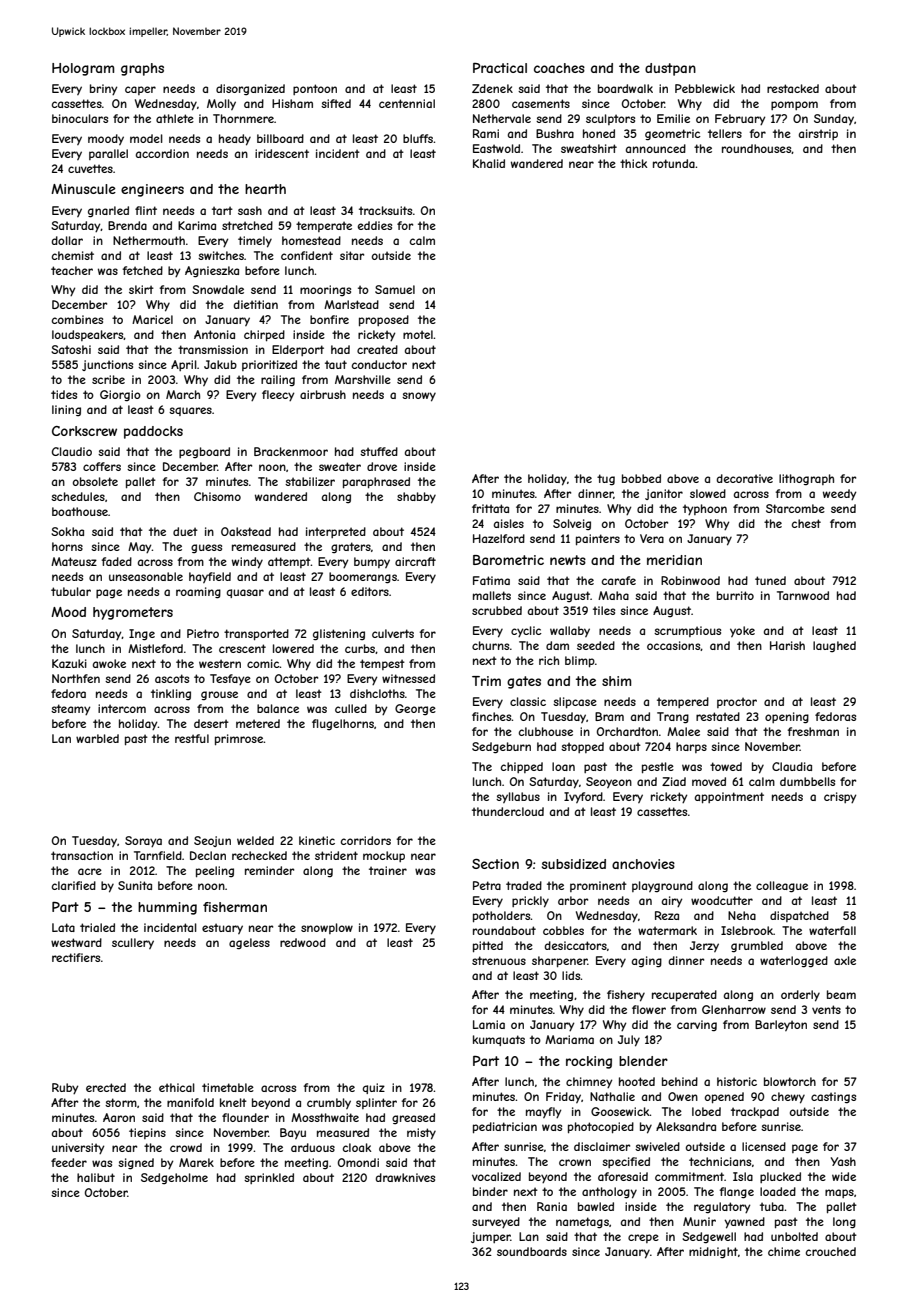 The height and width of the page is (1316, 908). Describe the element at coordinates (500, 68) in the page. I see `Practical` at that location.
